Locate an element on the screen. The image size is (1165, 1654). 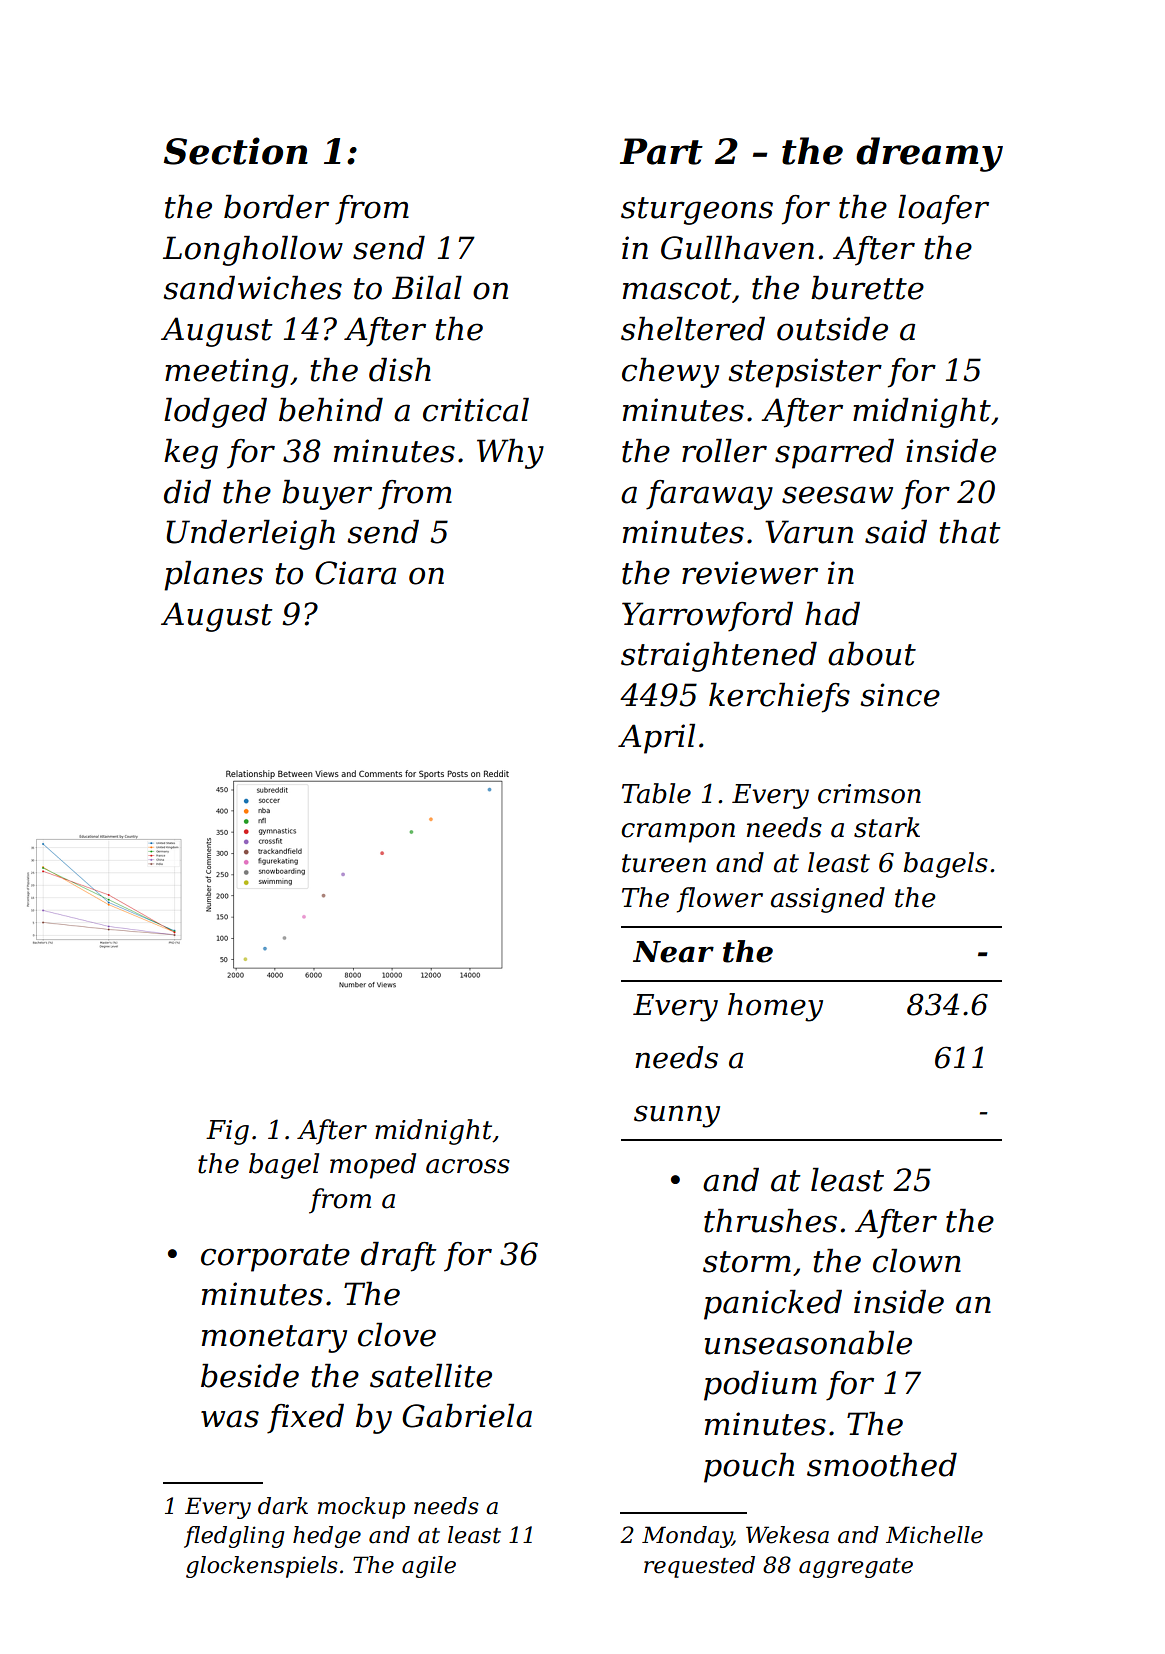
clown is located at coordinates (917, 1260).
